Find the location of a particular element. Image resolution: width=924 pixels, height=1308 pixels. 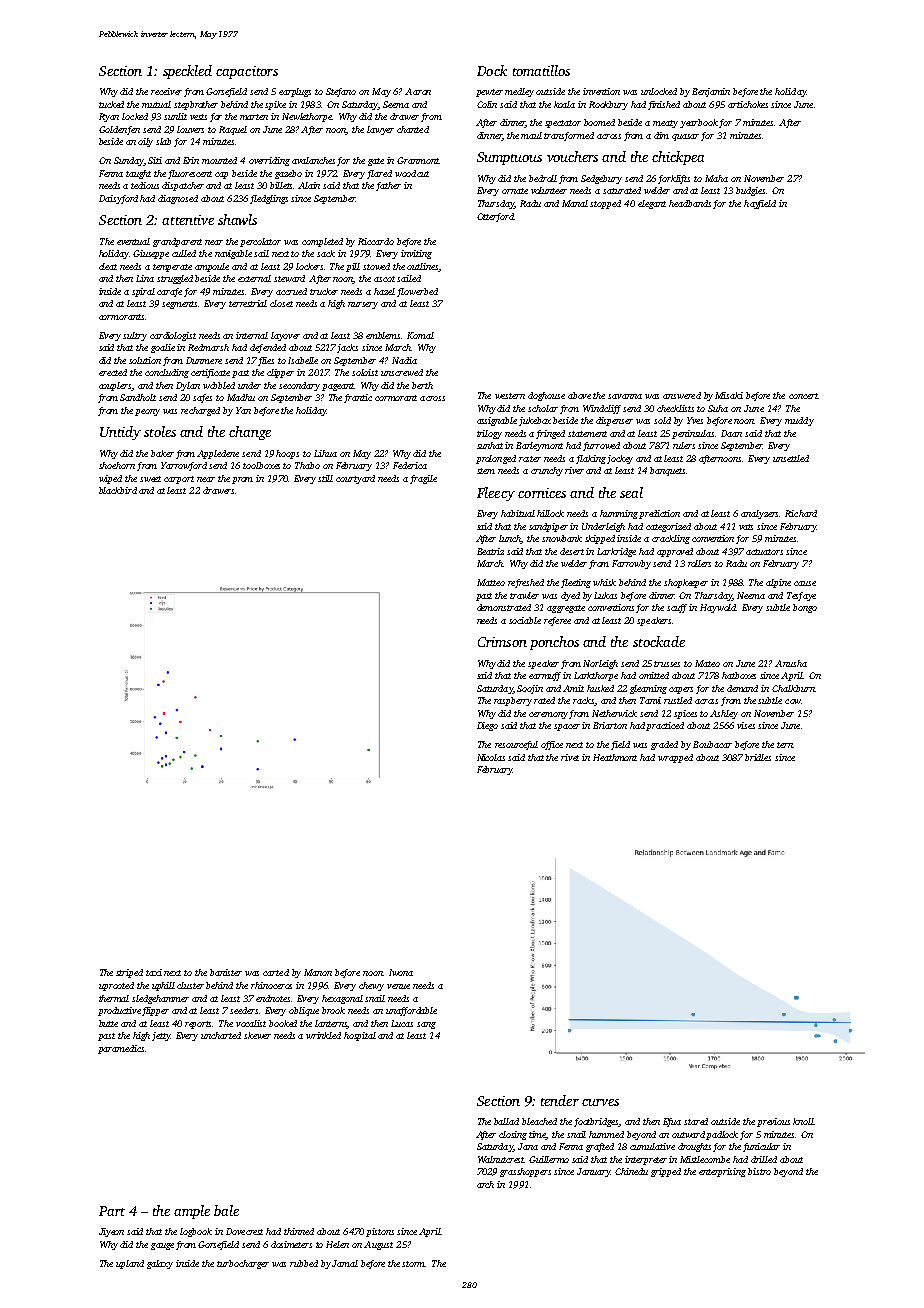

Federica is located at coordinates (410, 465).
